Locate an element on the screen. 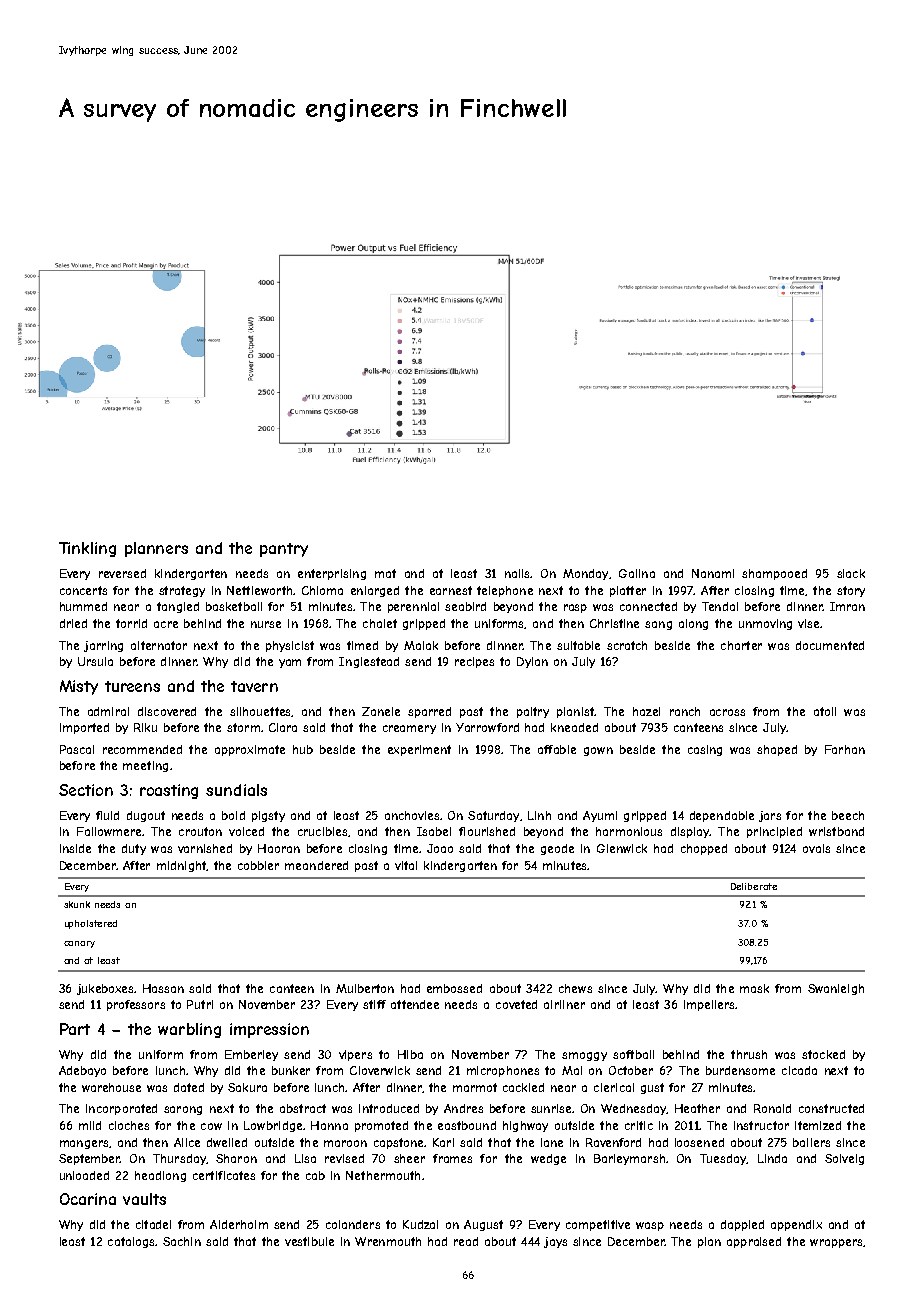 The width and height of the screenshot is (924, 1308). paltry is located at coordinates (533, 712).
